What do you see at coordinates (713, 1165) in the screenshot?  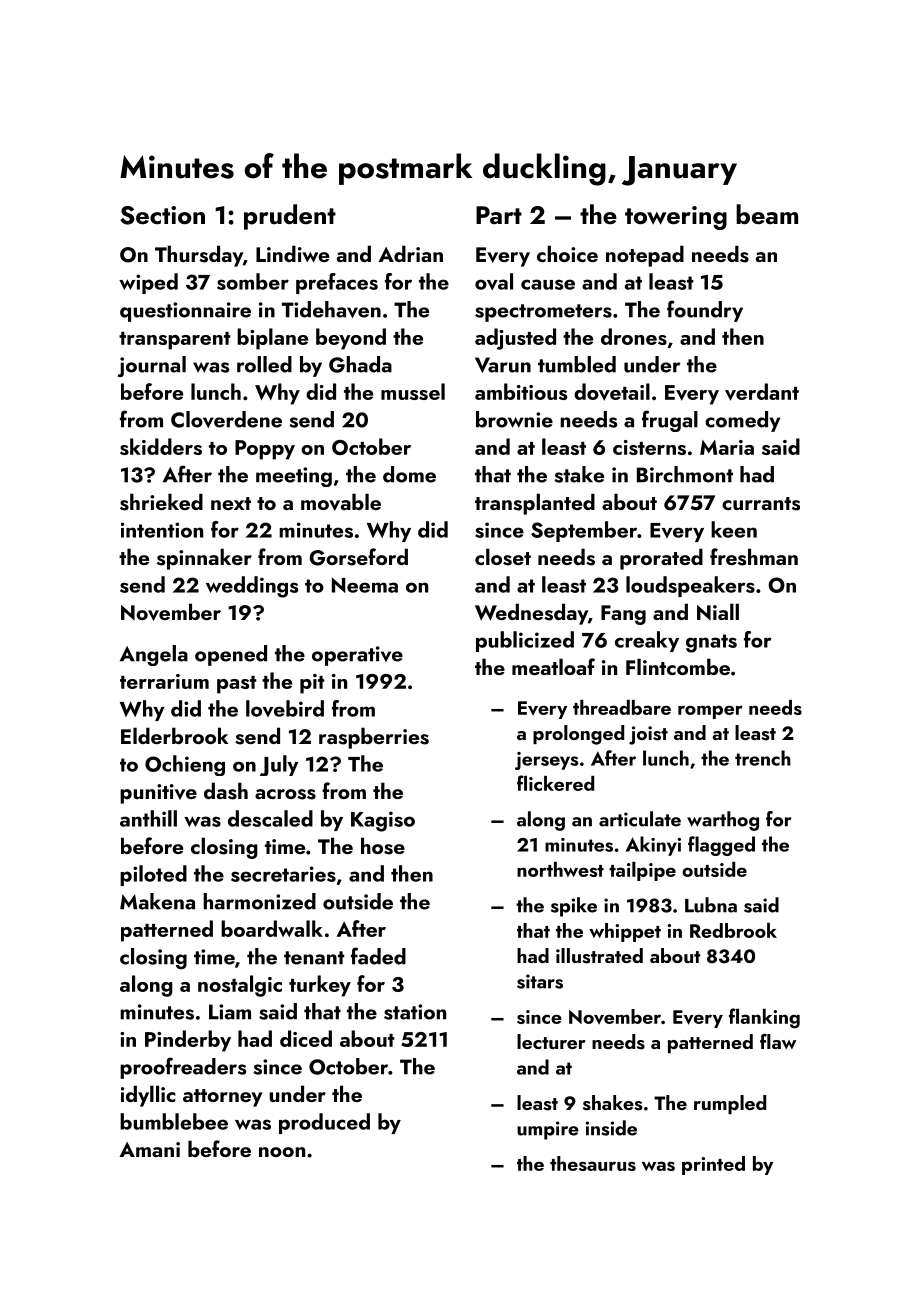 I see `printed` at bounding box center [713, 1165].
